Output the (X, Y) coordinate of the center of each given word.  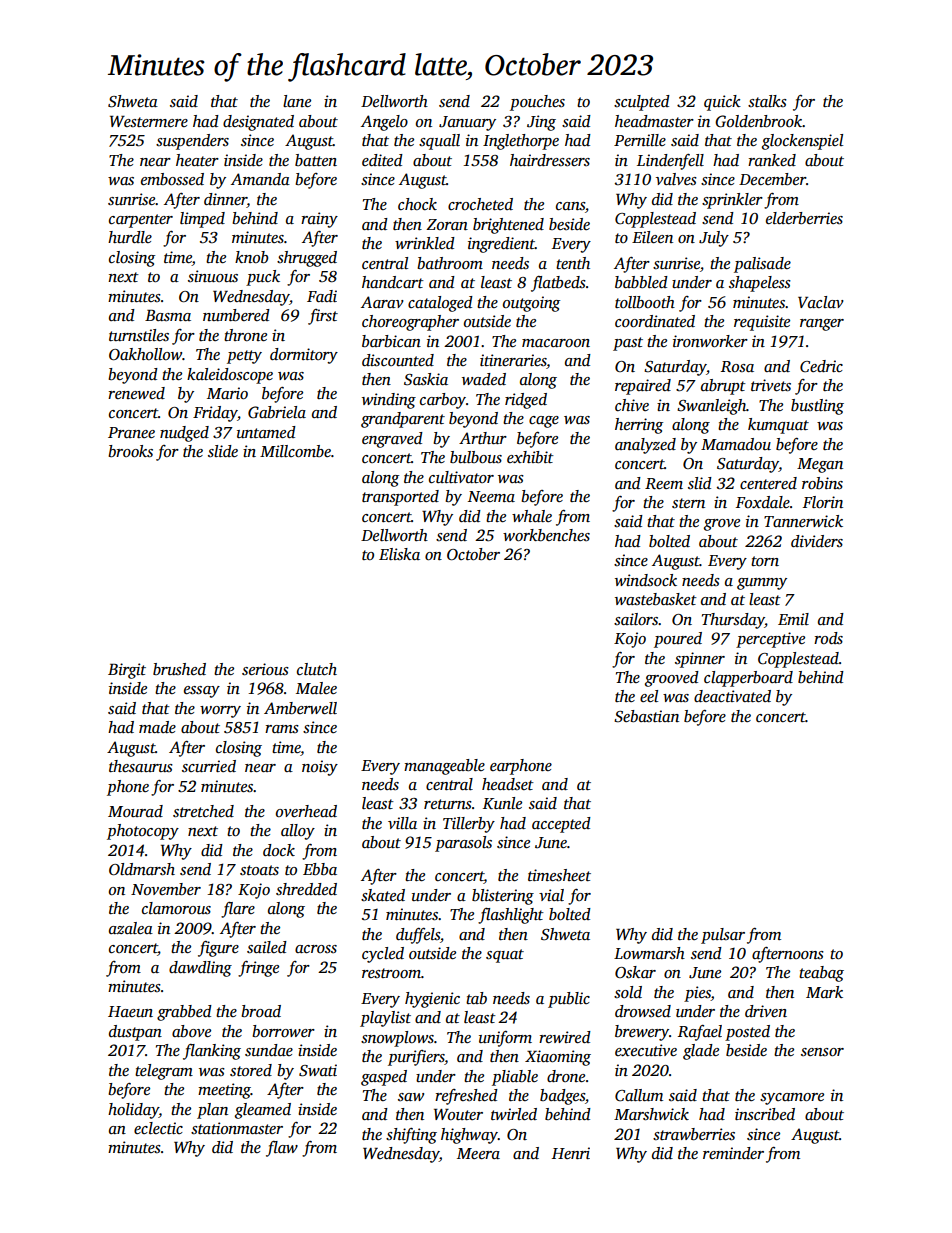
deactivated (732, 696)
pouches (537, 103)
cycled (383, 955)
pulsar (723, 936)
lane (297, 101)
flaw (282, 1149)
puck (263, 278)
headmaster (654, 121)
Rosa (737, 366)
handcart (393, 282)
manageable (444, 767)
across (316, 949)
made (157, 727)
